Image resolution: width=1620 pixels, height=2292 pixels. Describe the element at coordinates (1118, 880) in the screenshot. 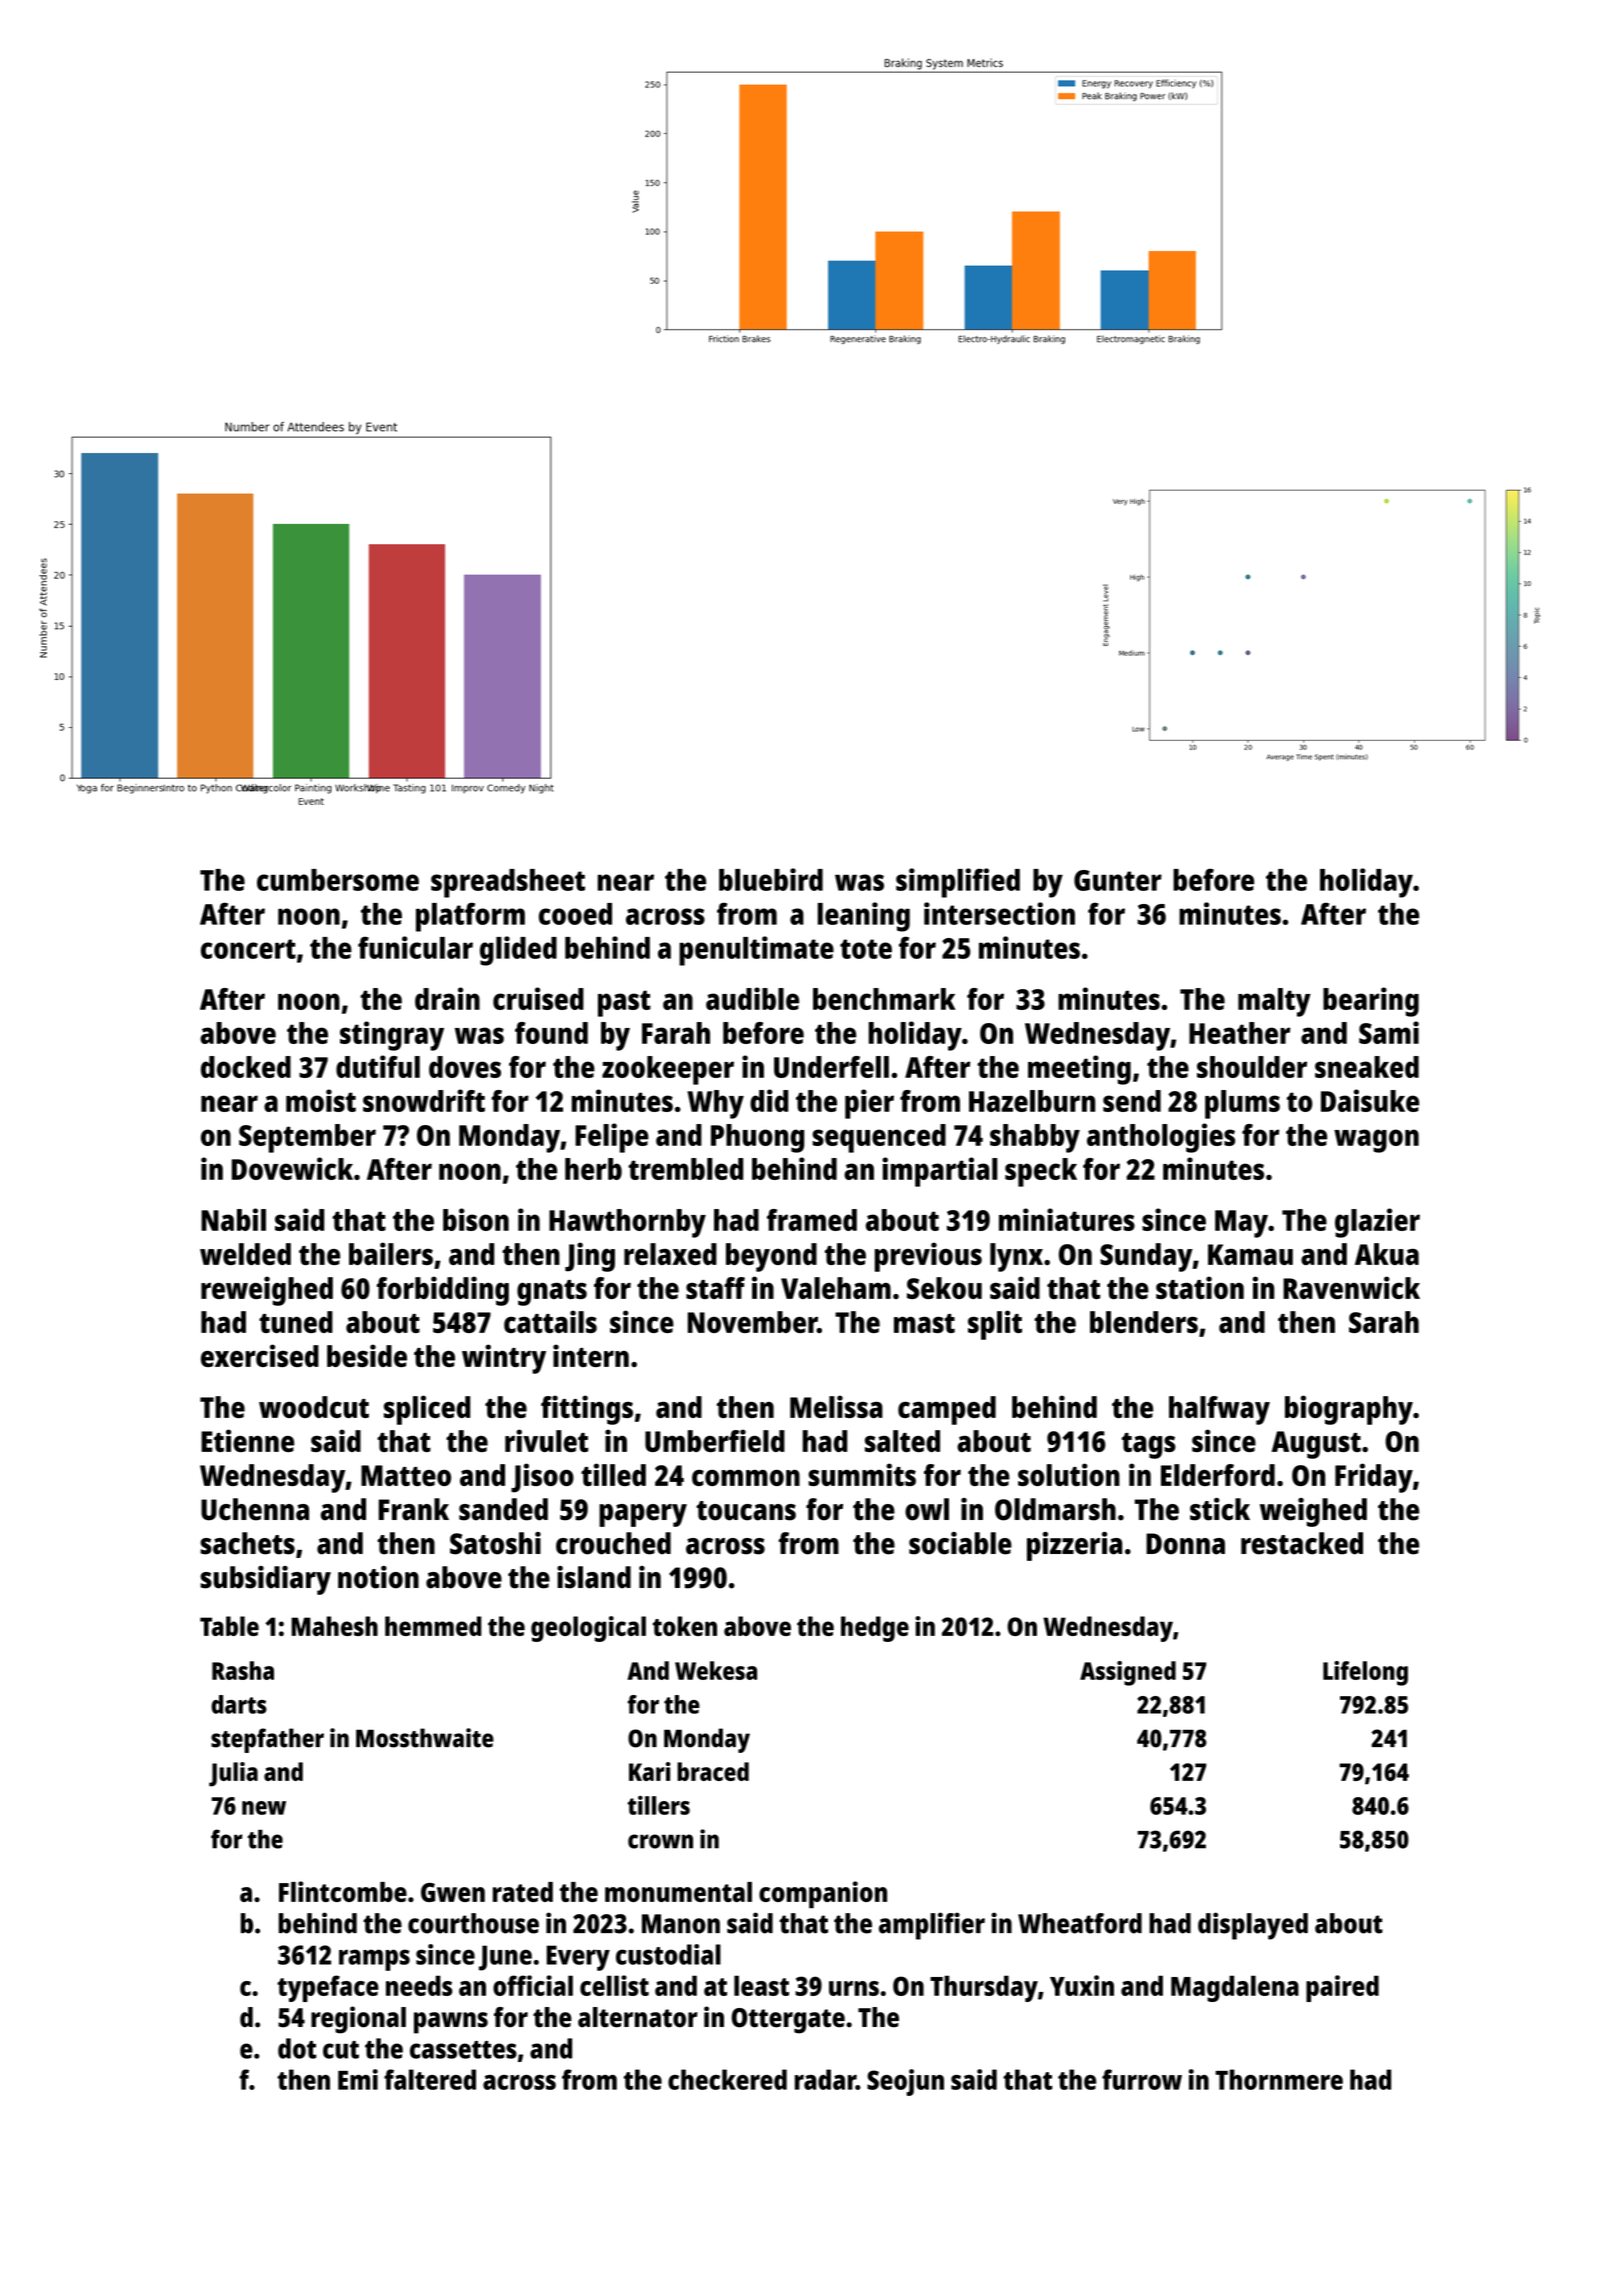

I see `Gunter` at that location.
